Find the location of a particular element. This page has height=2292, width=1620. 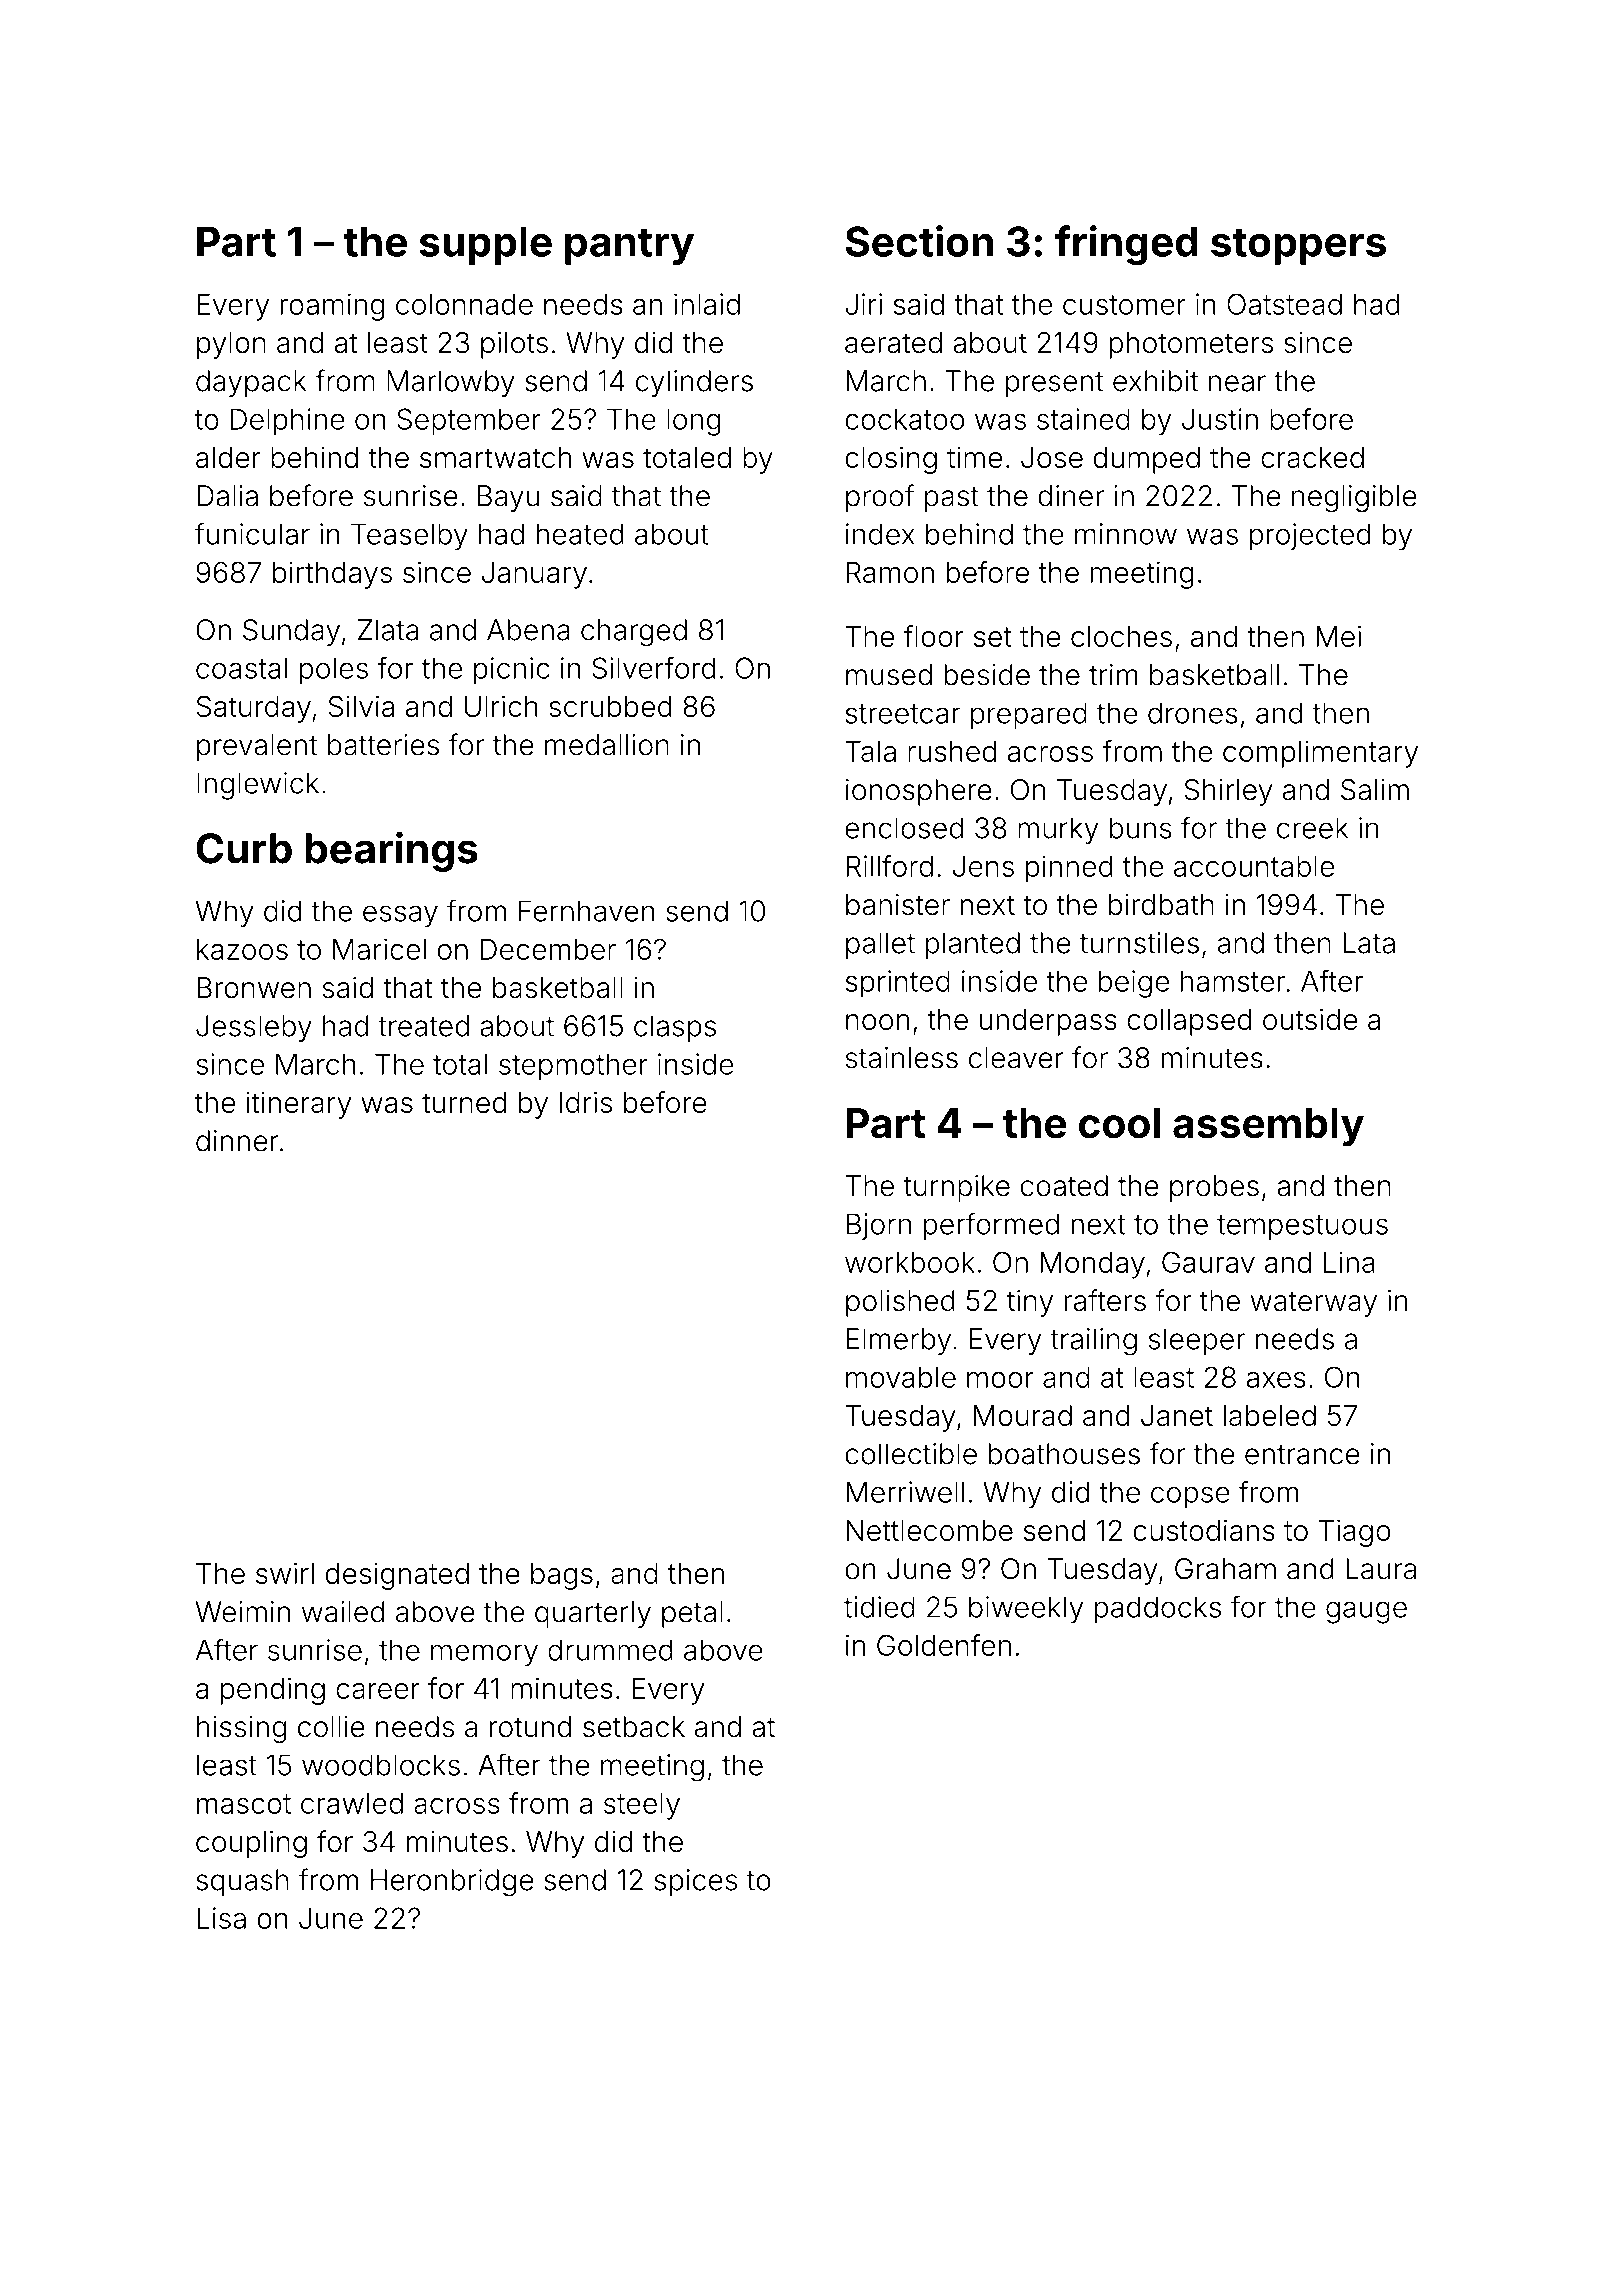

coastal is located at coordinates (241, 668).
